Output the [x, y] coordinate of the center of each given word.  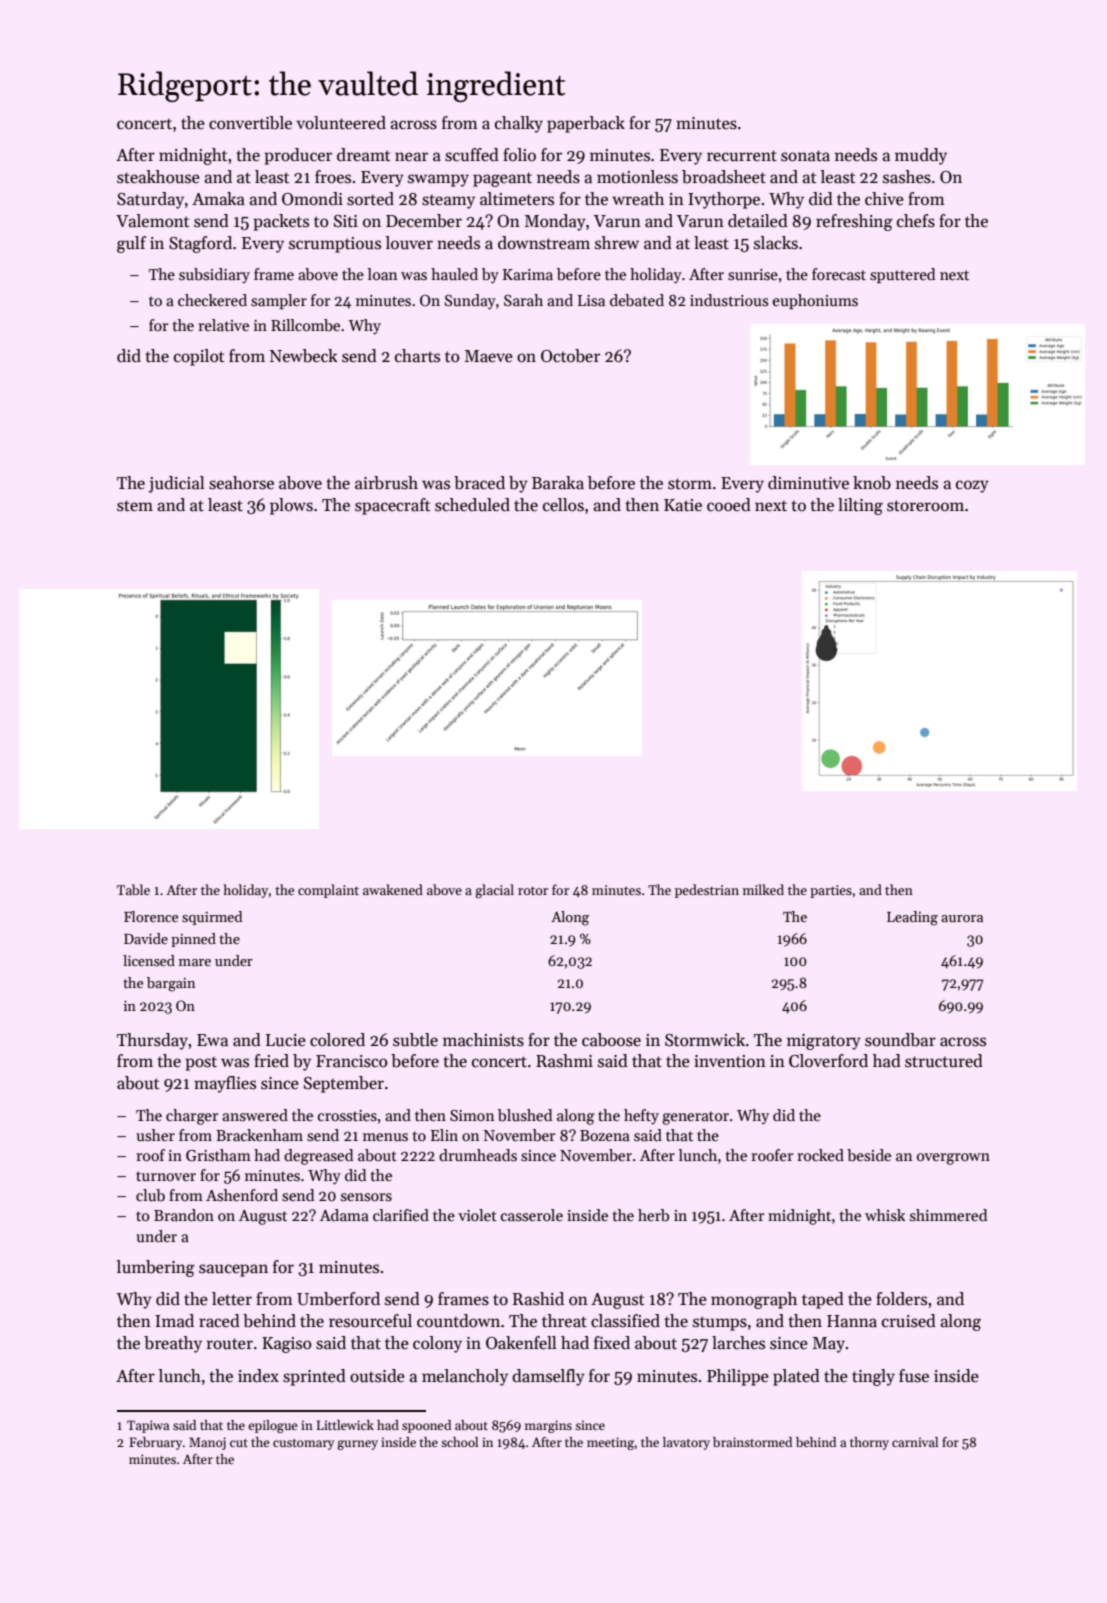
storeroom [925, 506]
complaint [328, 891]
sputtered [902, 275]
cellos [563, 505]
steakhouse [158, 177]
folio [519, 154]
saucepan [233, 1270]
